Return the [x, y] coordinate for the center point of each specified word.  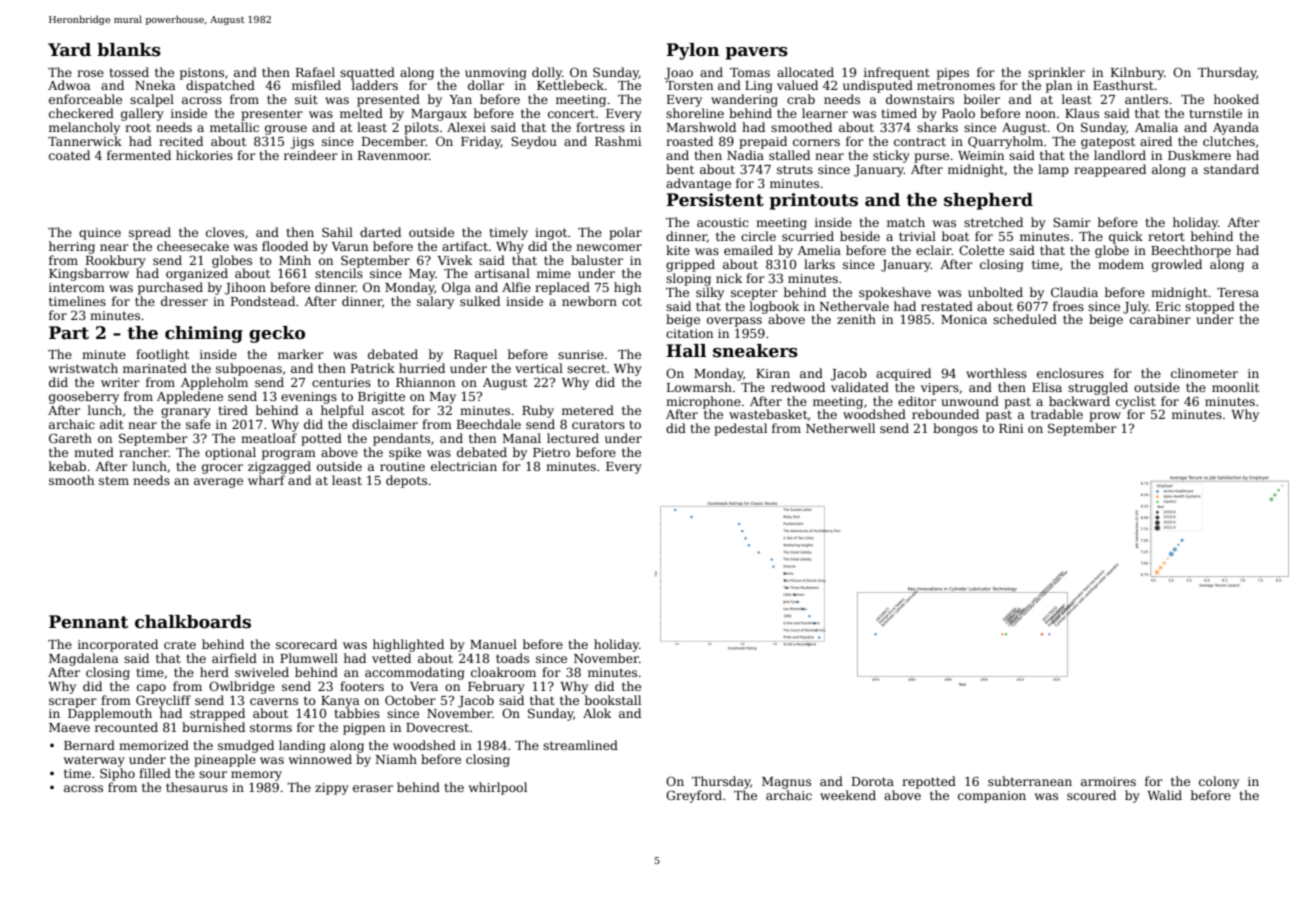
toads [512, 658]
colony [1219, 782]
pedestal [740, 429]
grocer [222, 469]
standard [1231, 169]
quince [100, 234]
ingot [551, 234]
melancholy [84, 128]
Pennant [88, 622]
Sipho [117, 774]
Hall [686, 351]
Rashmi [618, 141]
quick [1126, 237]
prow [1105, 417]
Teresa [1238, 292]
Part [69, 333]
